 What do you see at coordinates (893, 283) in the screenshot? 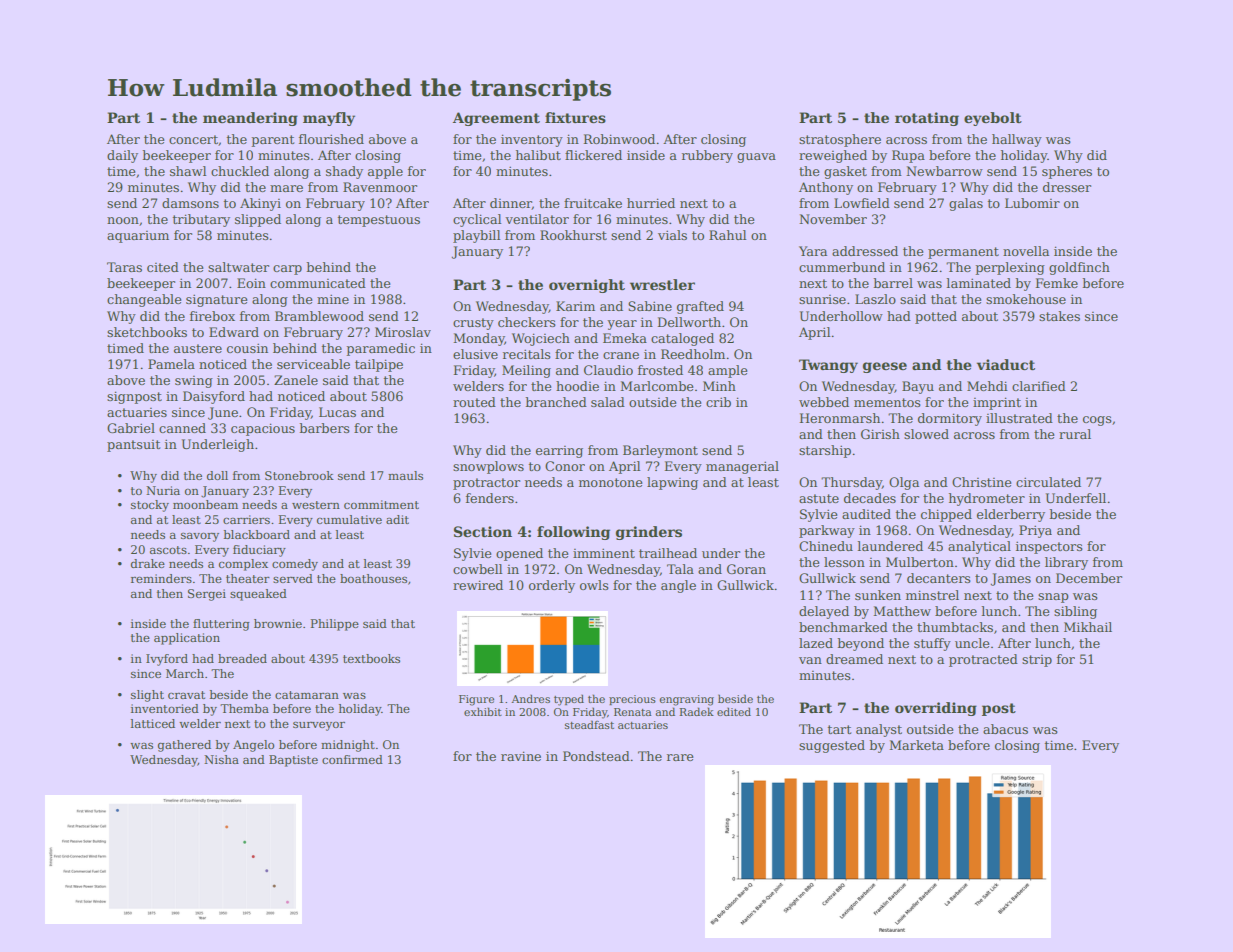
I see `barrel` at bounding box center [893, 283].
